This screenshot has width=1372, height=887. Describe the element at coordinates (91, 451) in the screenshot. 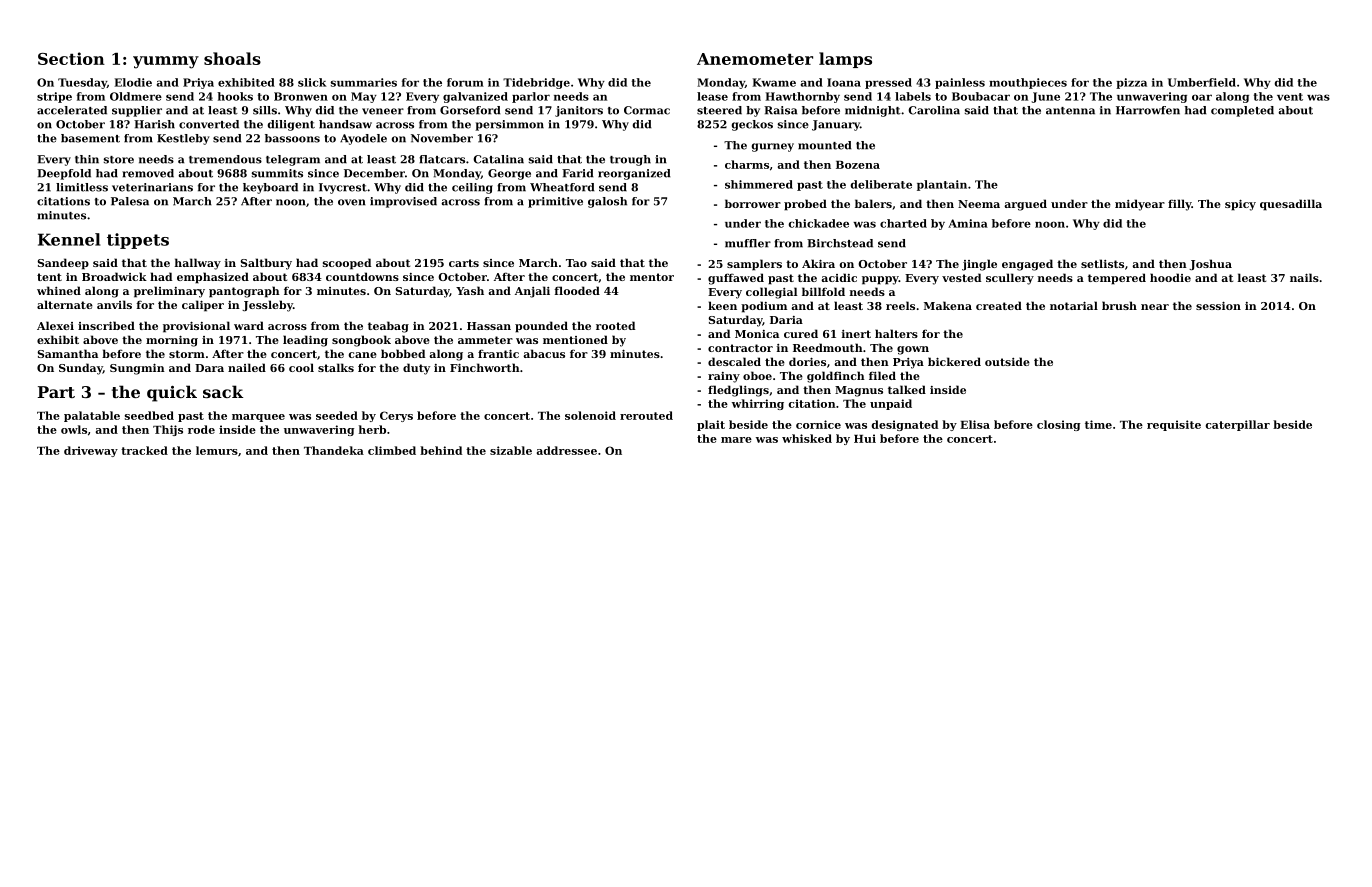

I see `driveway` at that location.
